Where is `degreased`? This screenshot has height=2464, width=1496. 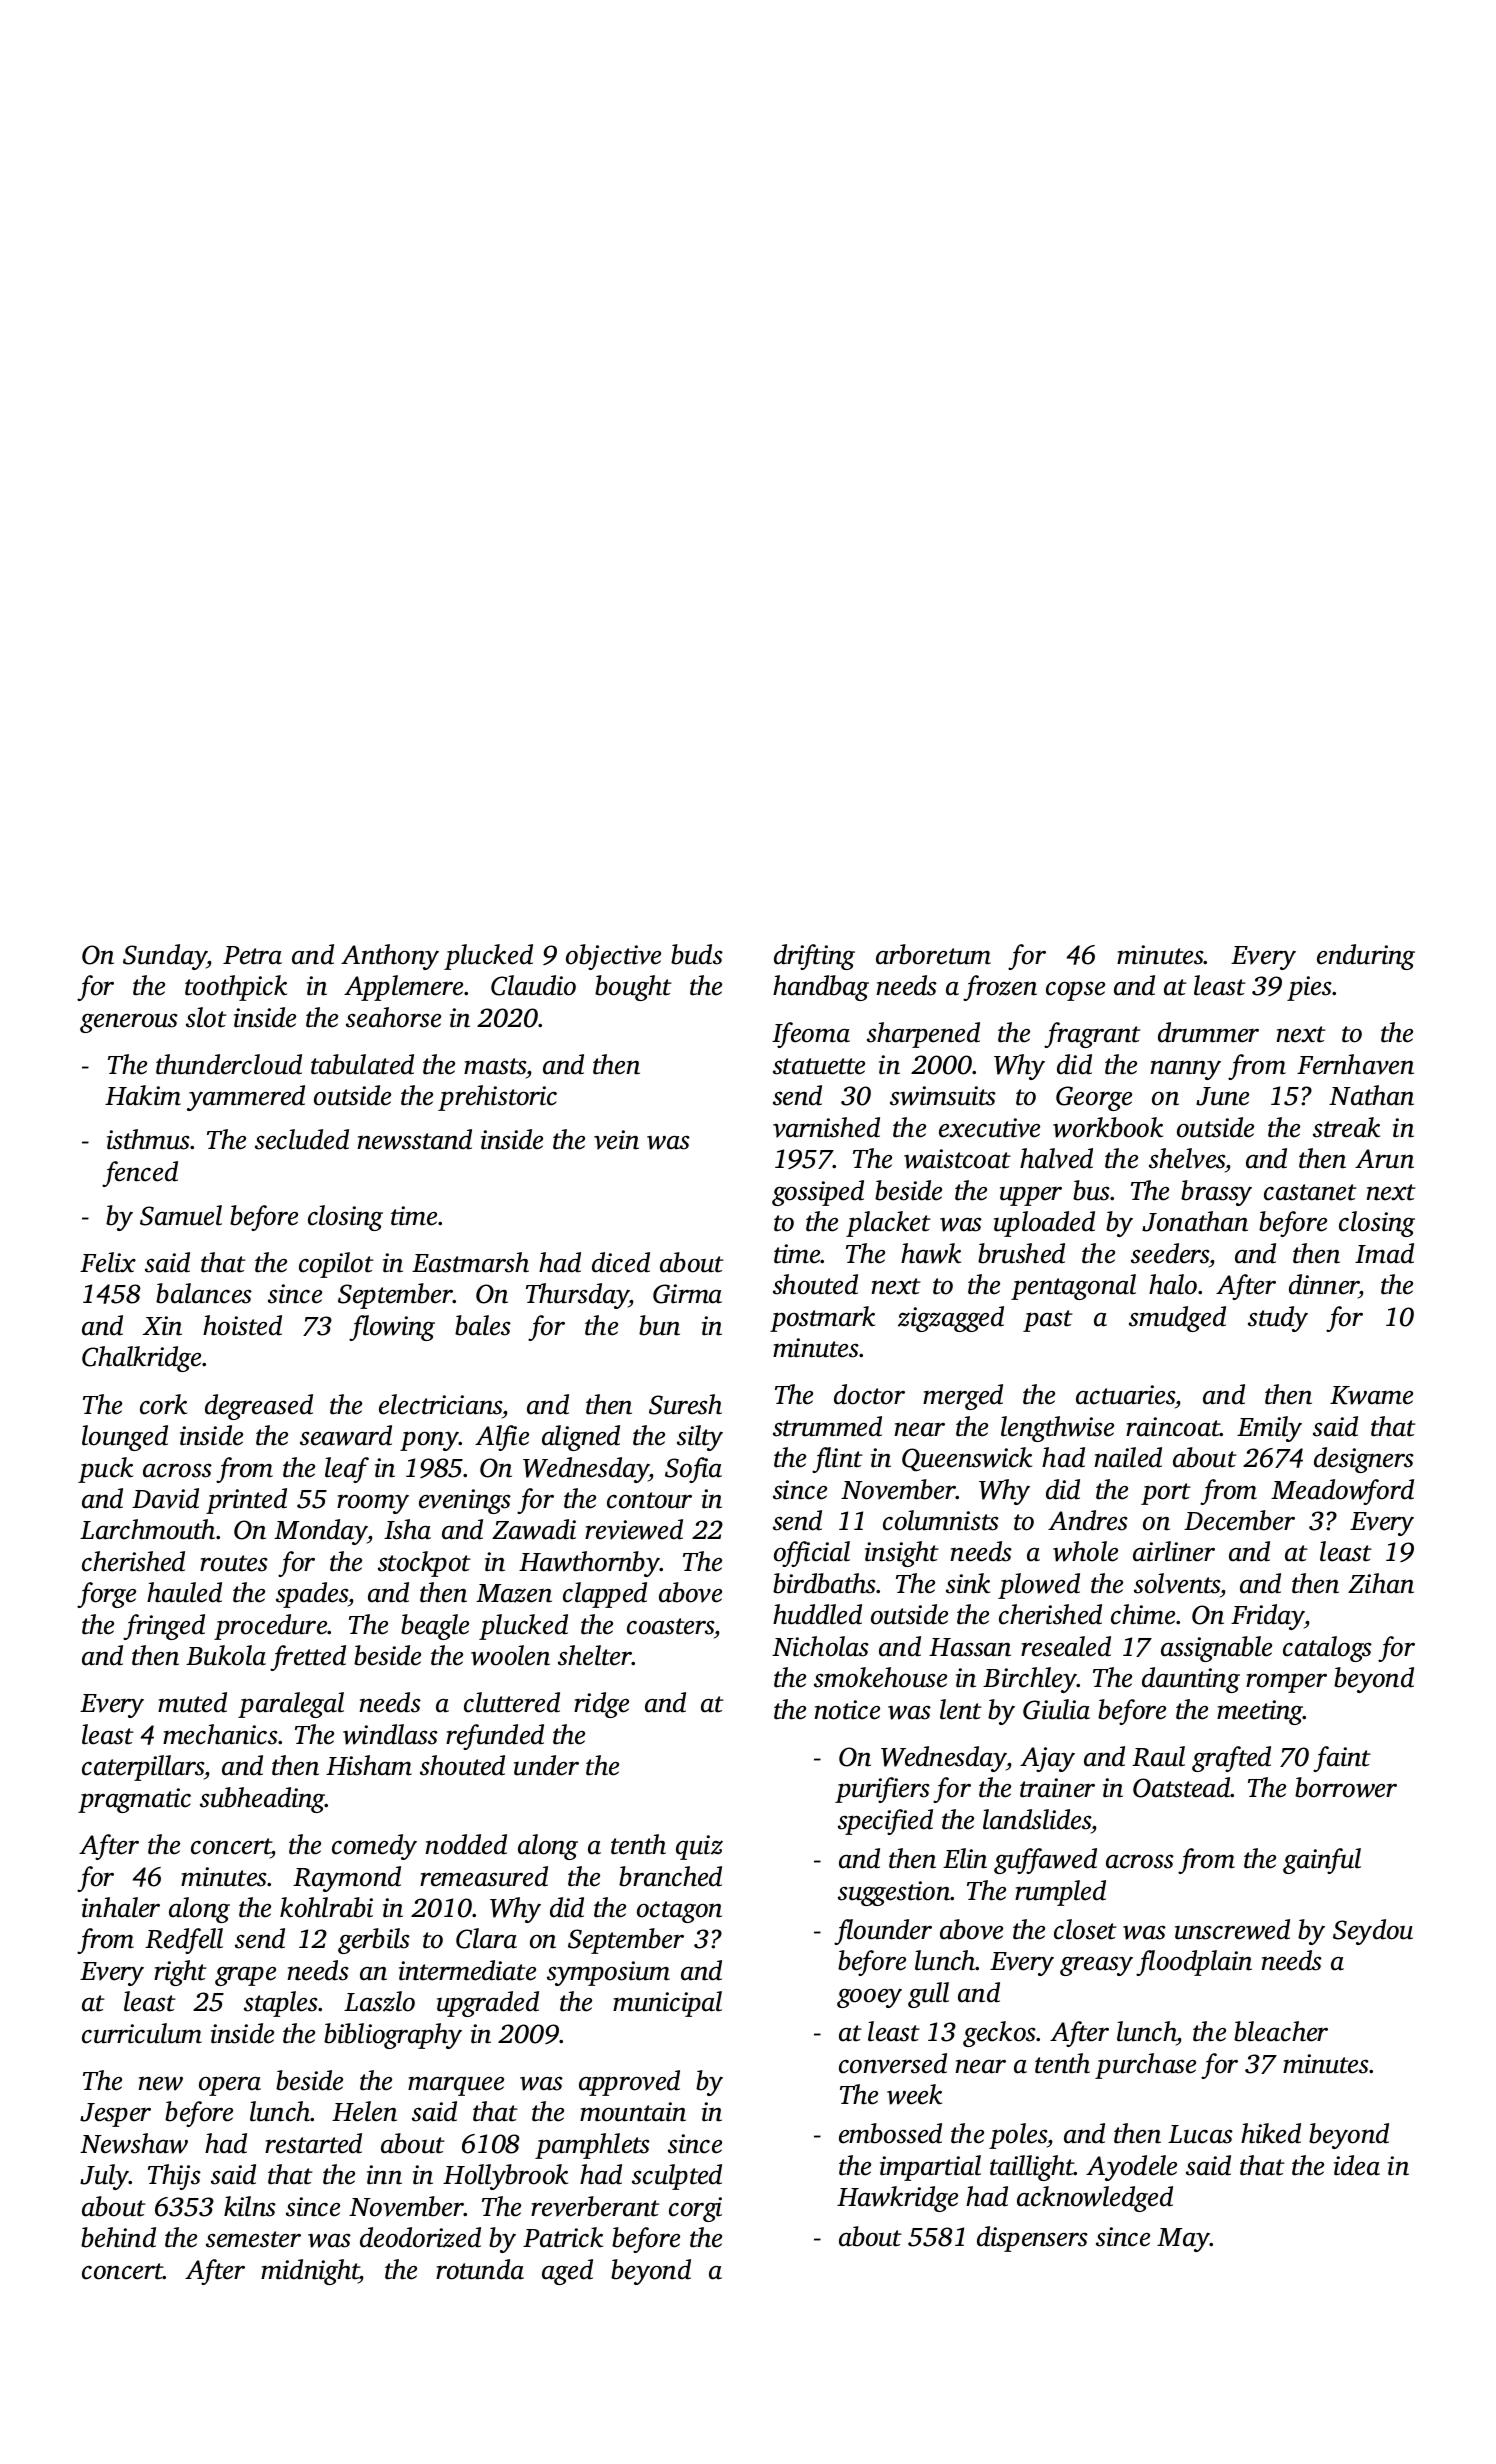
degreased is located at coordinates (259, 1407).
